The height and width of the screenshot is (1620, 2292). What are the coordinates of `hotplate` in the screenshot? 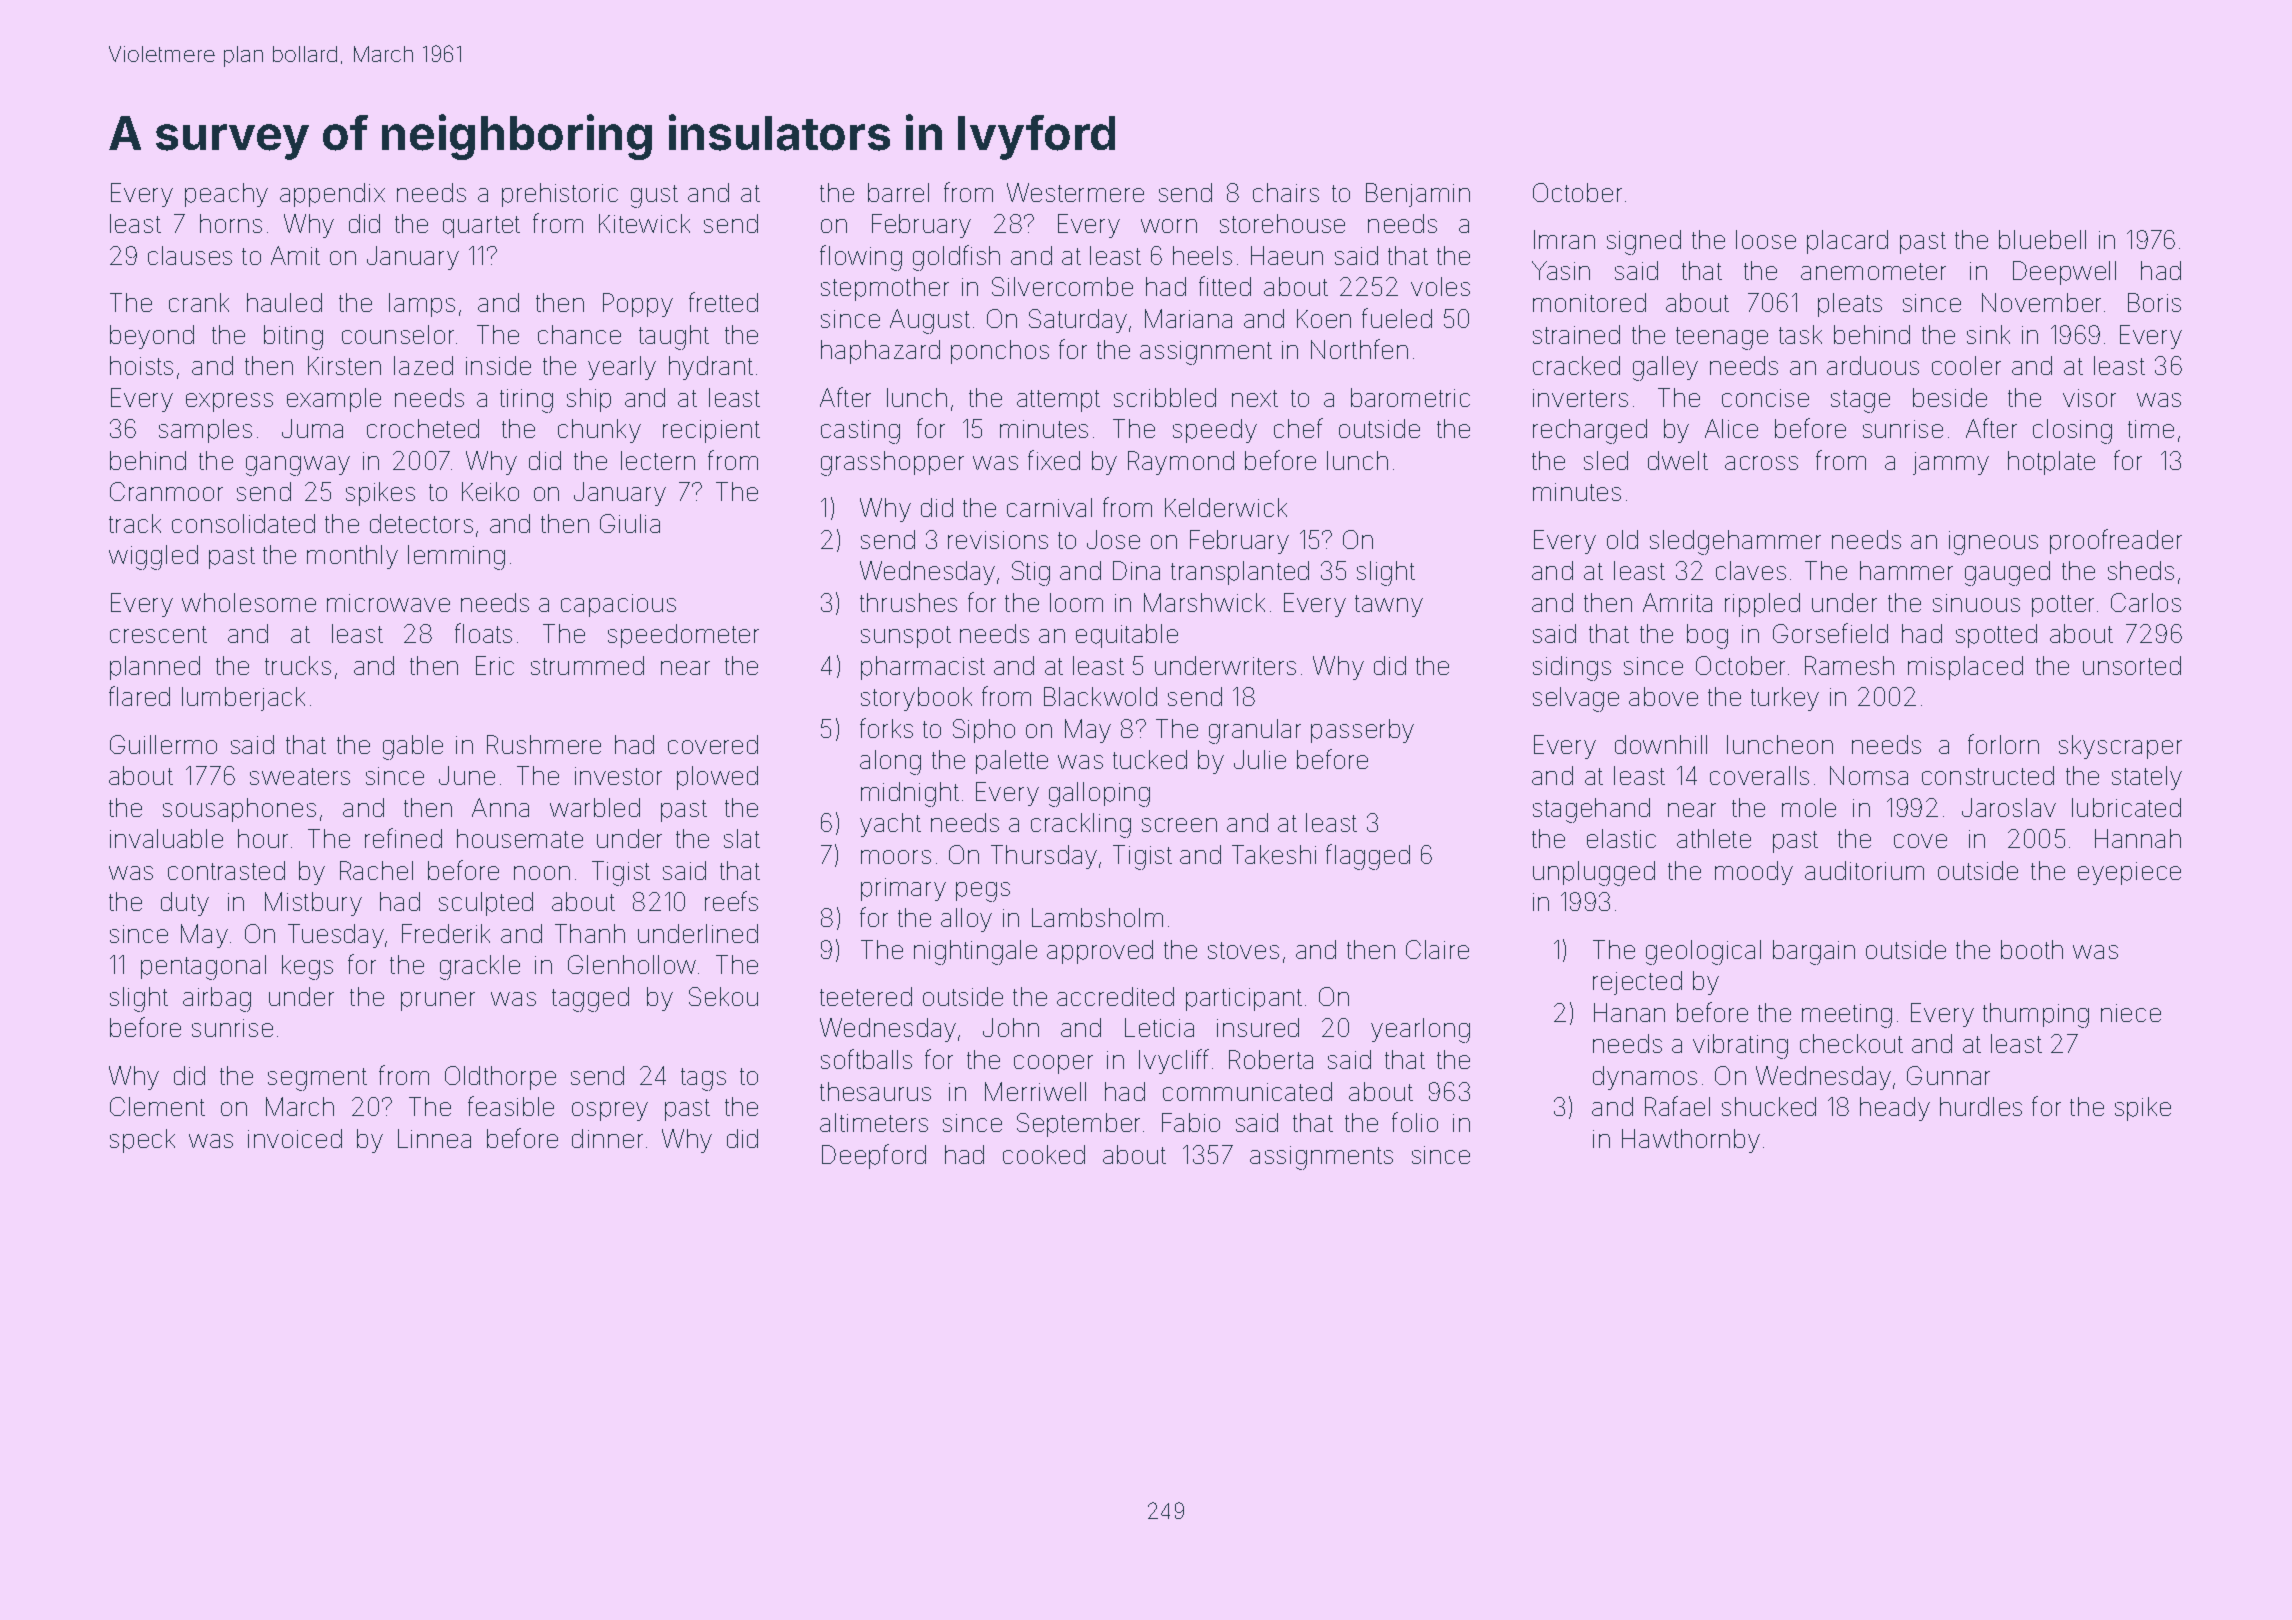 It's located at (2051, 463).
